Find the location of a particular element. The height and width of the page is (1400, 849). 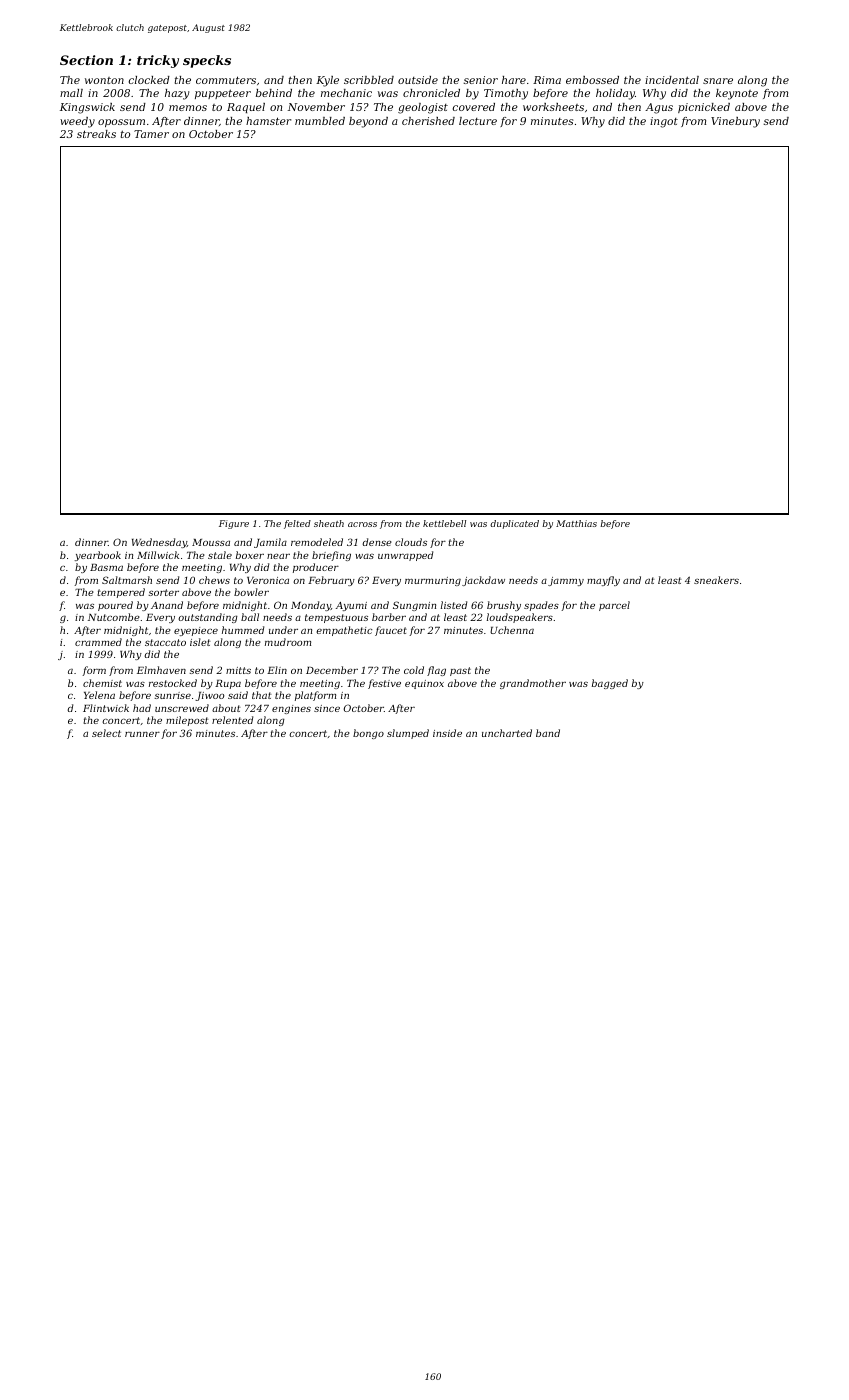

Figure is located at coordinates (234, 524).
